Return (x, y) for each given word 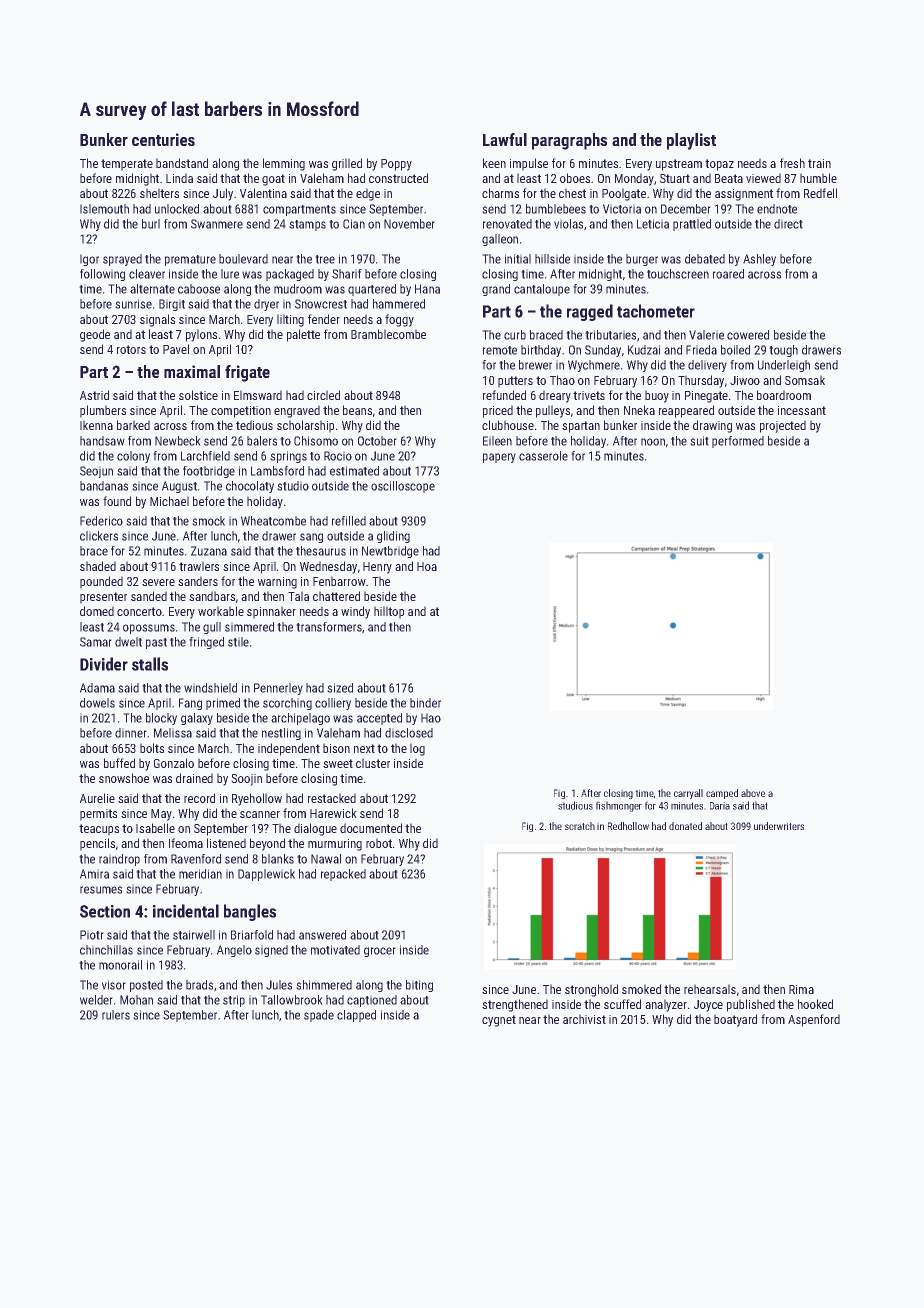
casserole (543, 456)
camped (722, 794)
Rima (801, 989)
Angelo (234, 951)
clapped (356, 1016)
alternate (152, 289)
